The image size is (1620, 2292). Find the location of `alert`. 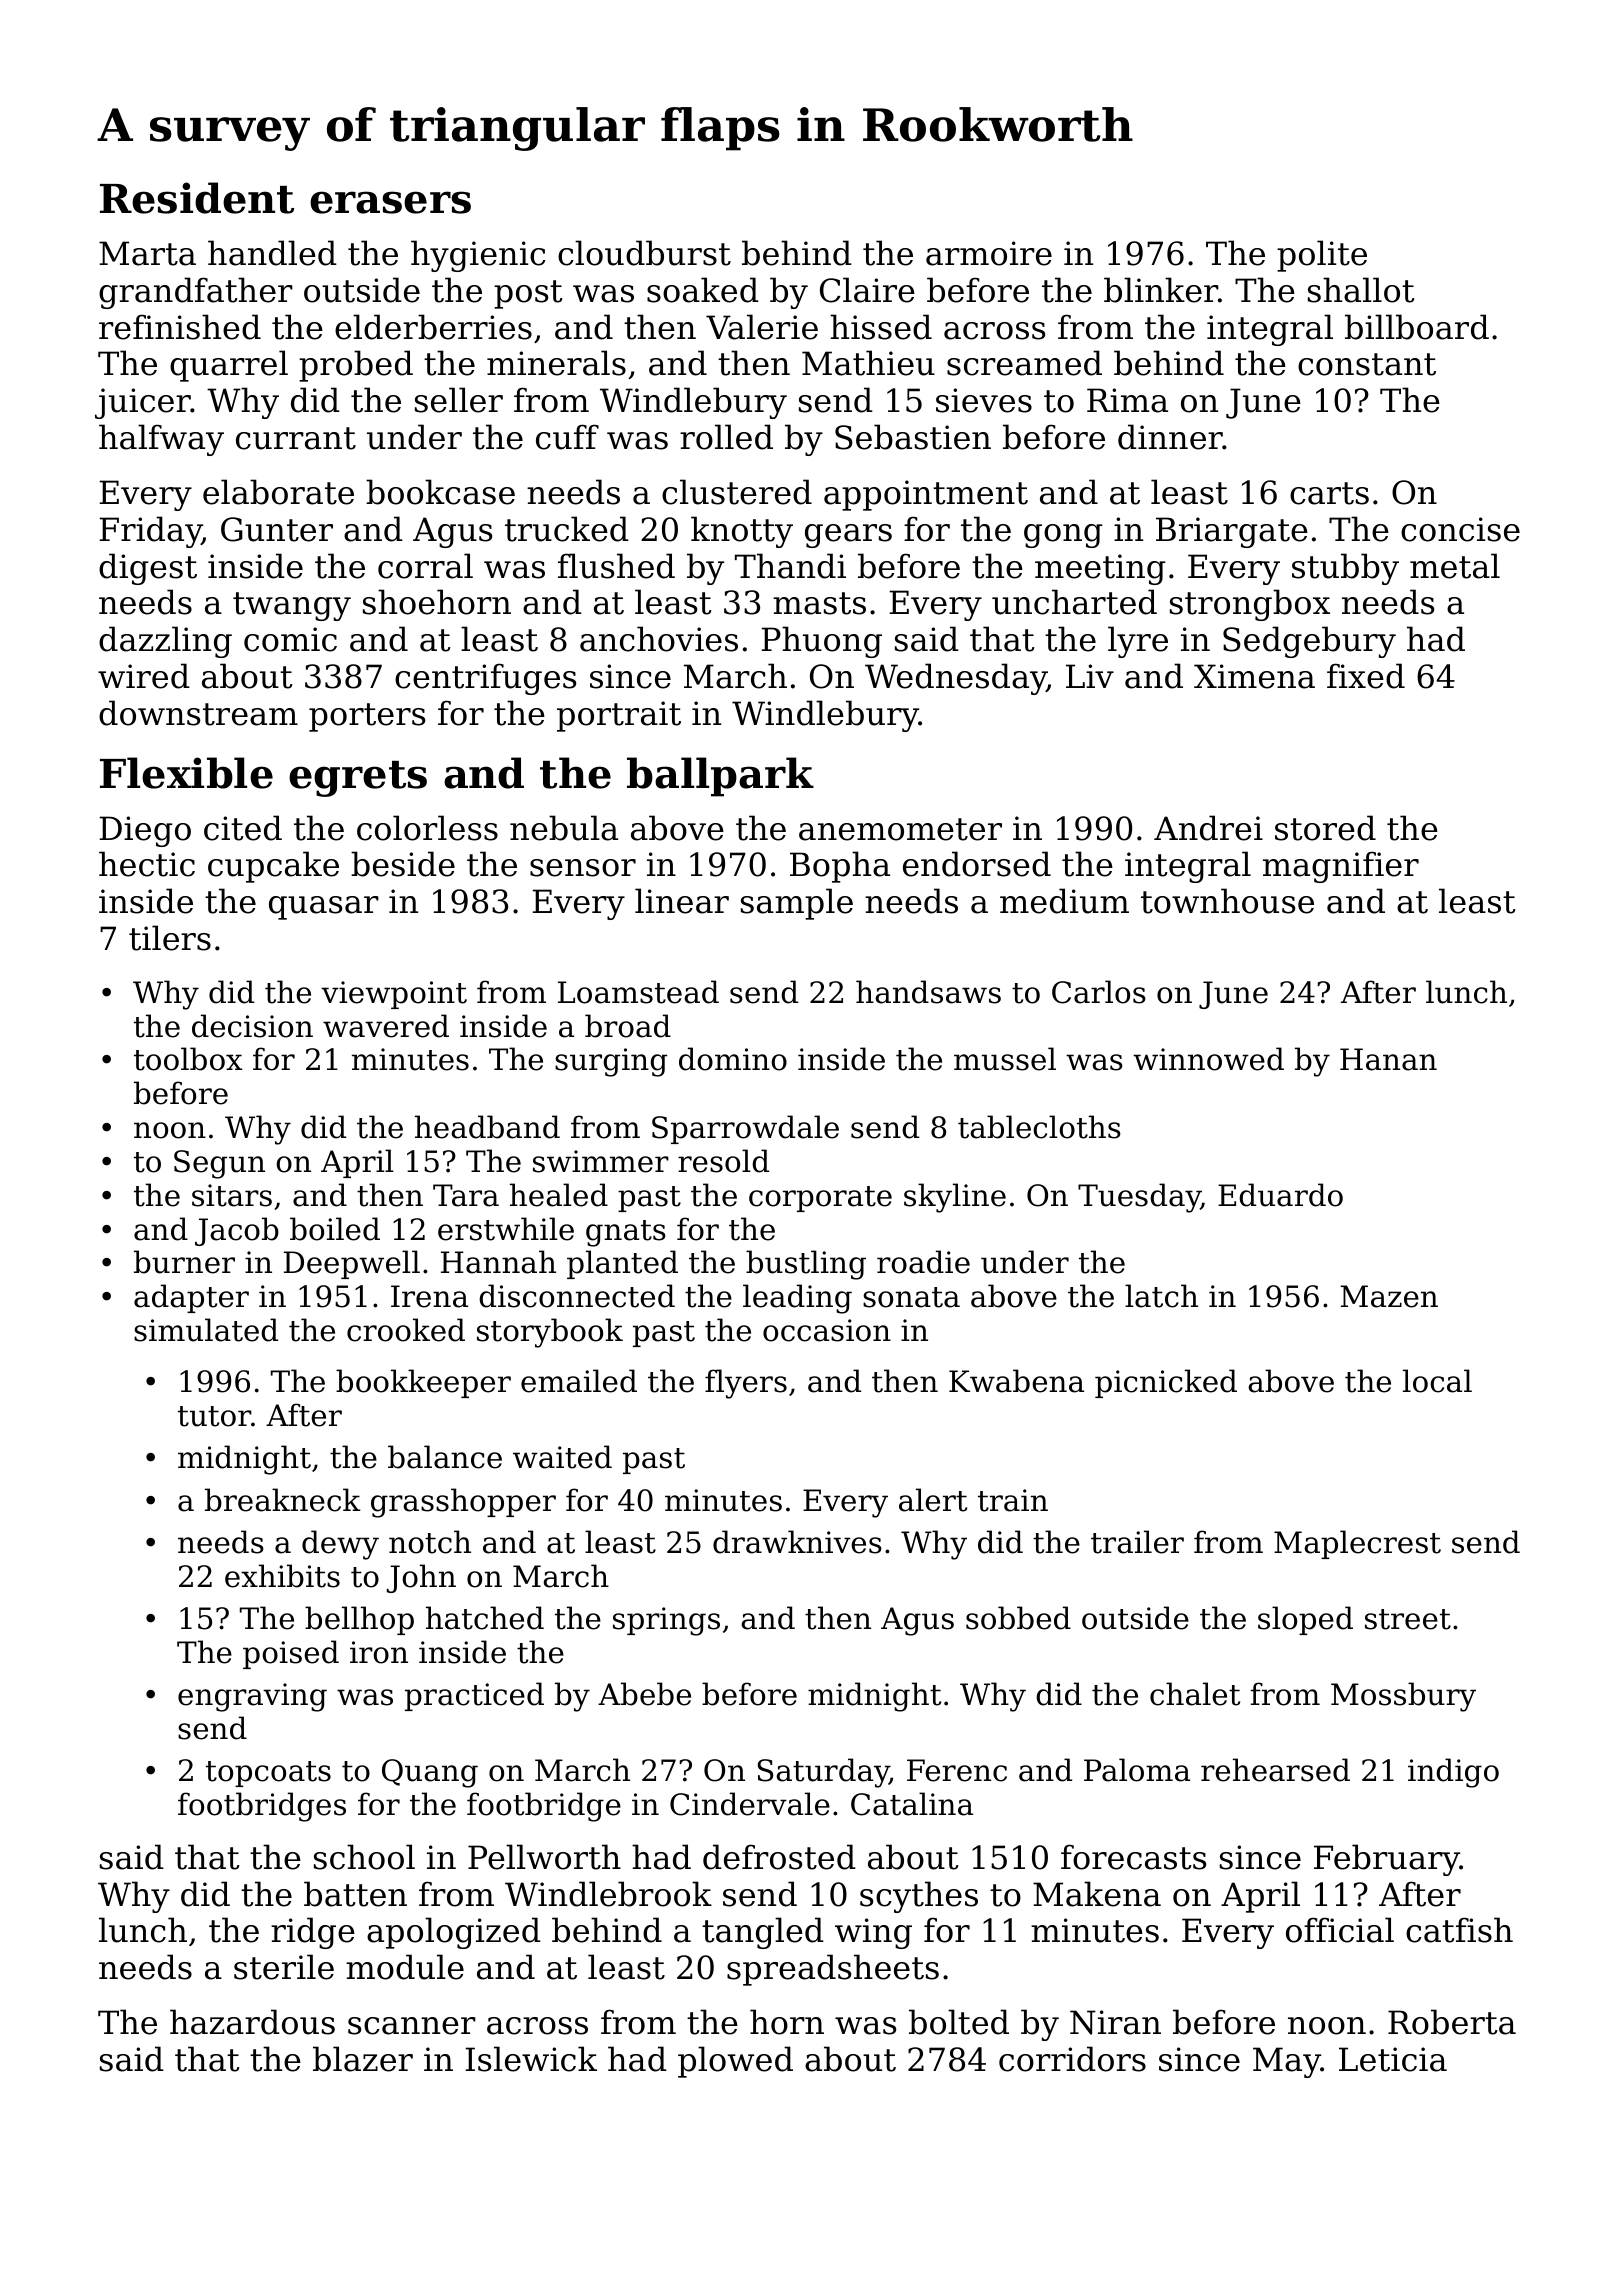

alert is located at coordinates (933, 1500).
